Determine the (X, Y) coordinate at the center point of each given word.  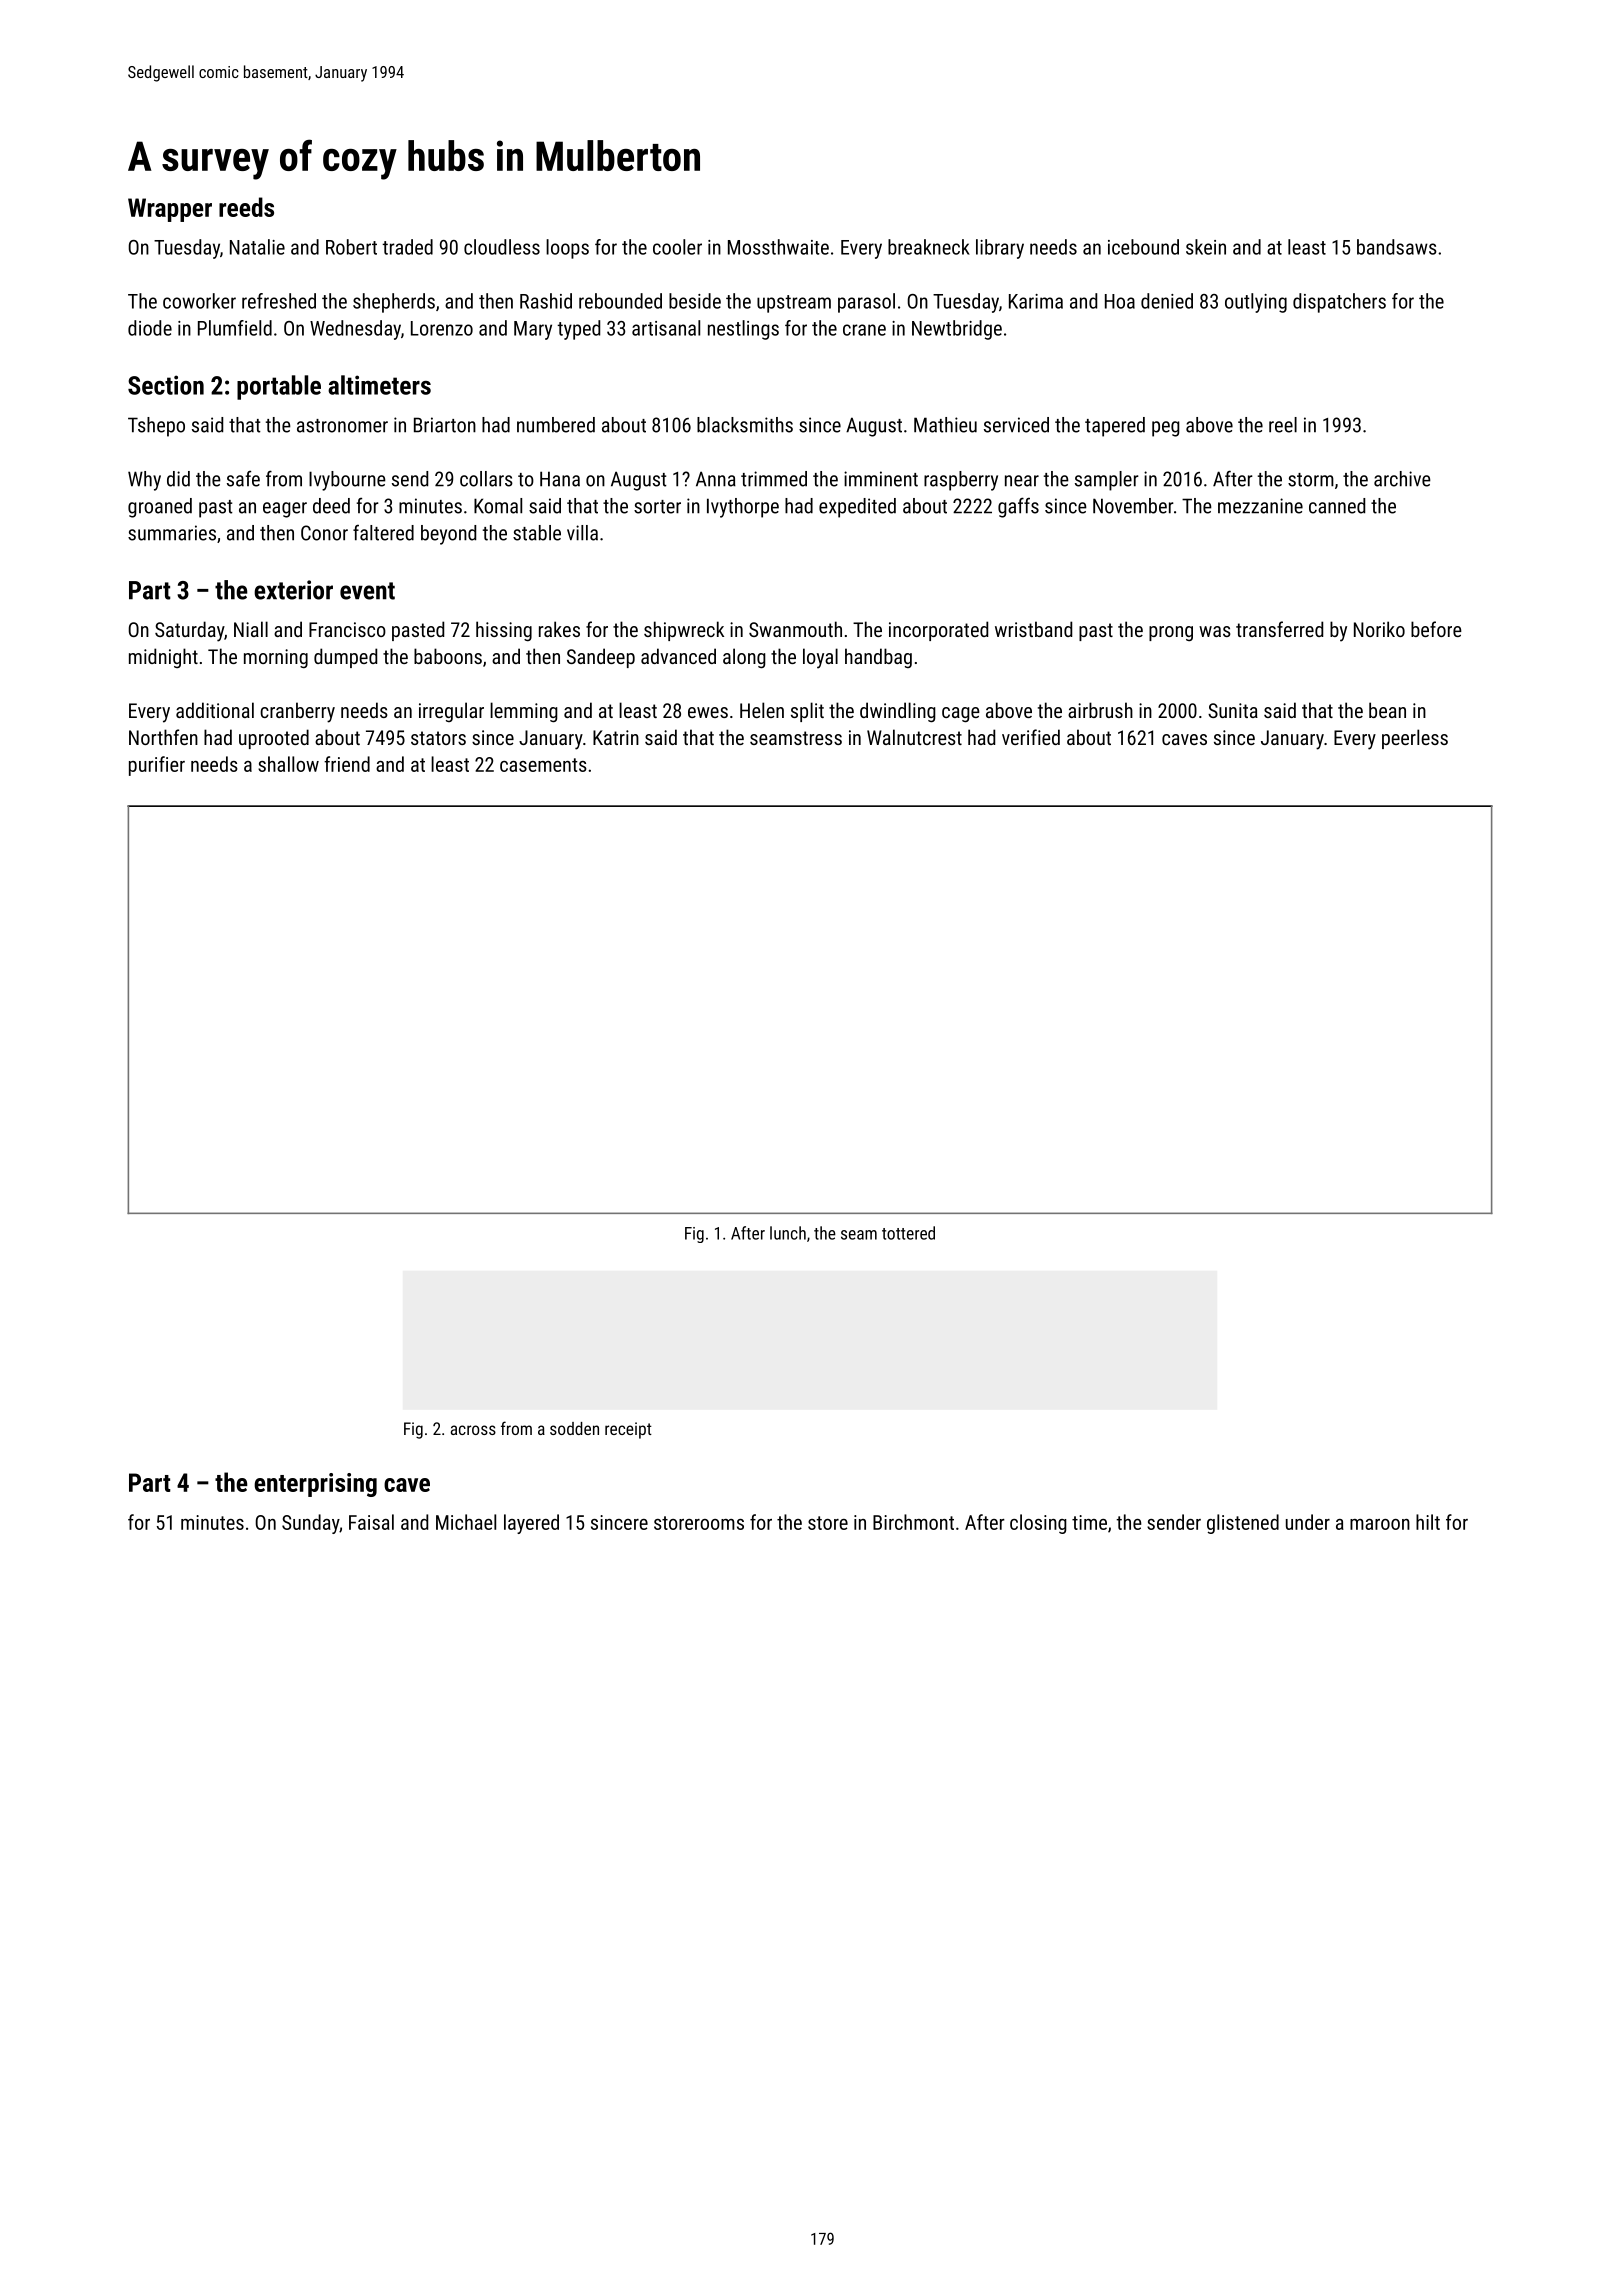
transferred (1279, 629)
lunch (788, 1233)
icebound (1143, 247)
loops (567, 249)
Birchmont (913, 1522)
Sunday (310, 1524)
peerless (1415, 739)
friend (347, 764)
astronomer (342, 426)
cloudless (502, 247)
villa (582, 533)
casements (543, 765)
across (473, 1430)
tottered (908, 1233)
